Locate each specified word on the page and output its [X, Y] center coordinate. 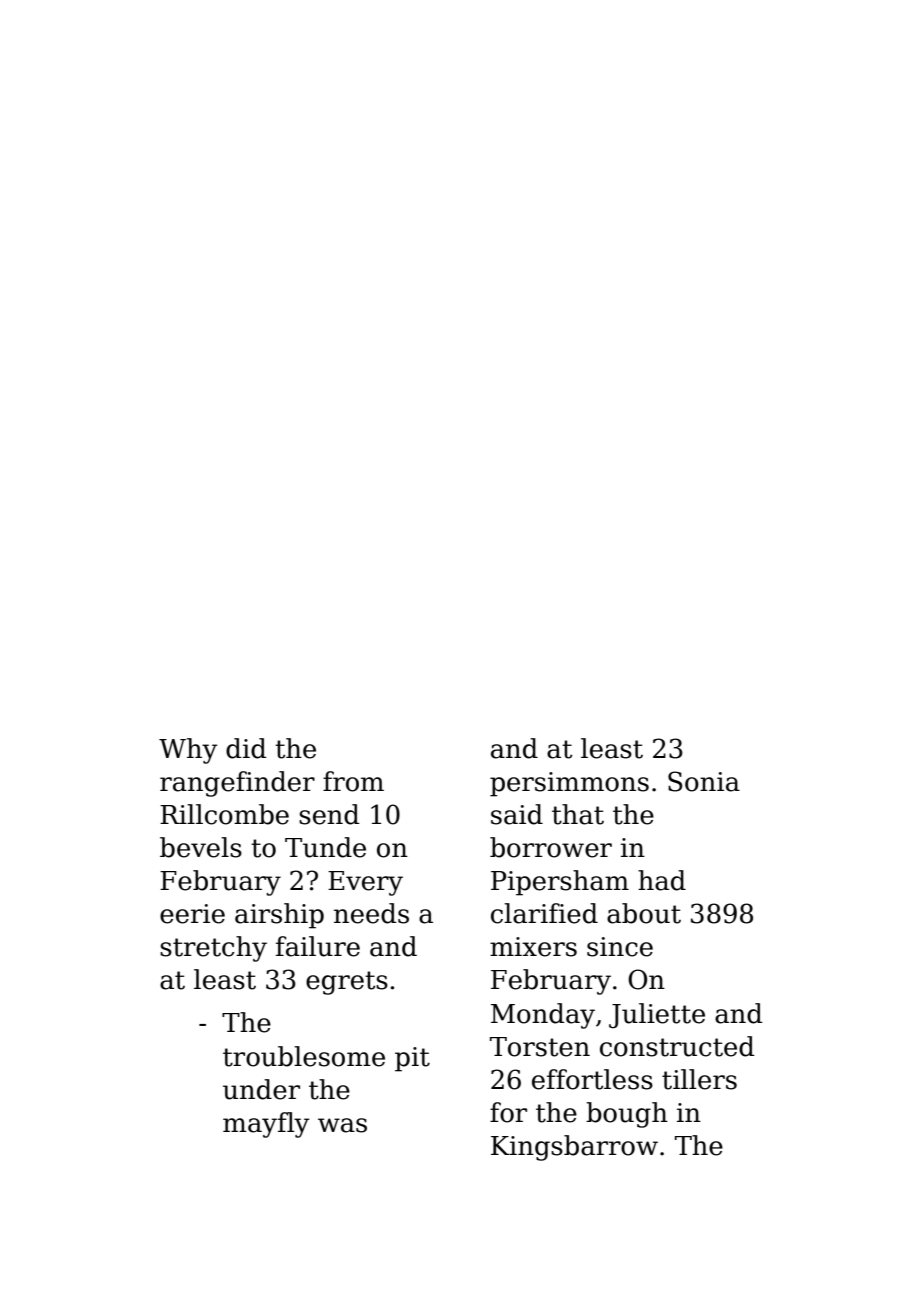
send [329, 814]
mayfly [266, 1125]
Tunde [325, 847]
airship [279, 916]
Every [365, 883]
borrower [551, 847]
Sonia [704, 781]
